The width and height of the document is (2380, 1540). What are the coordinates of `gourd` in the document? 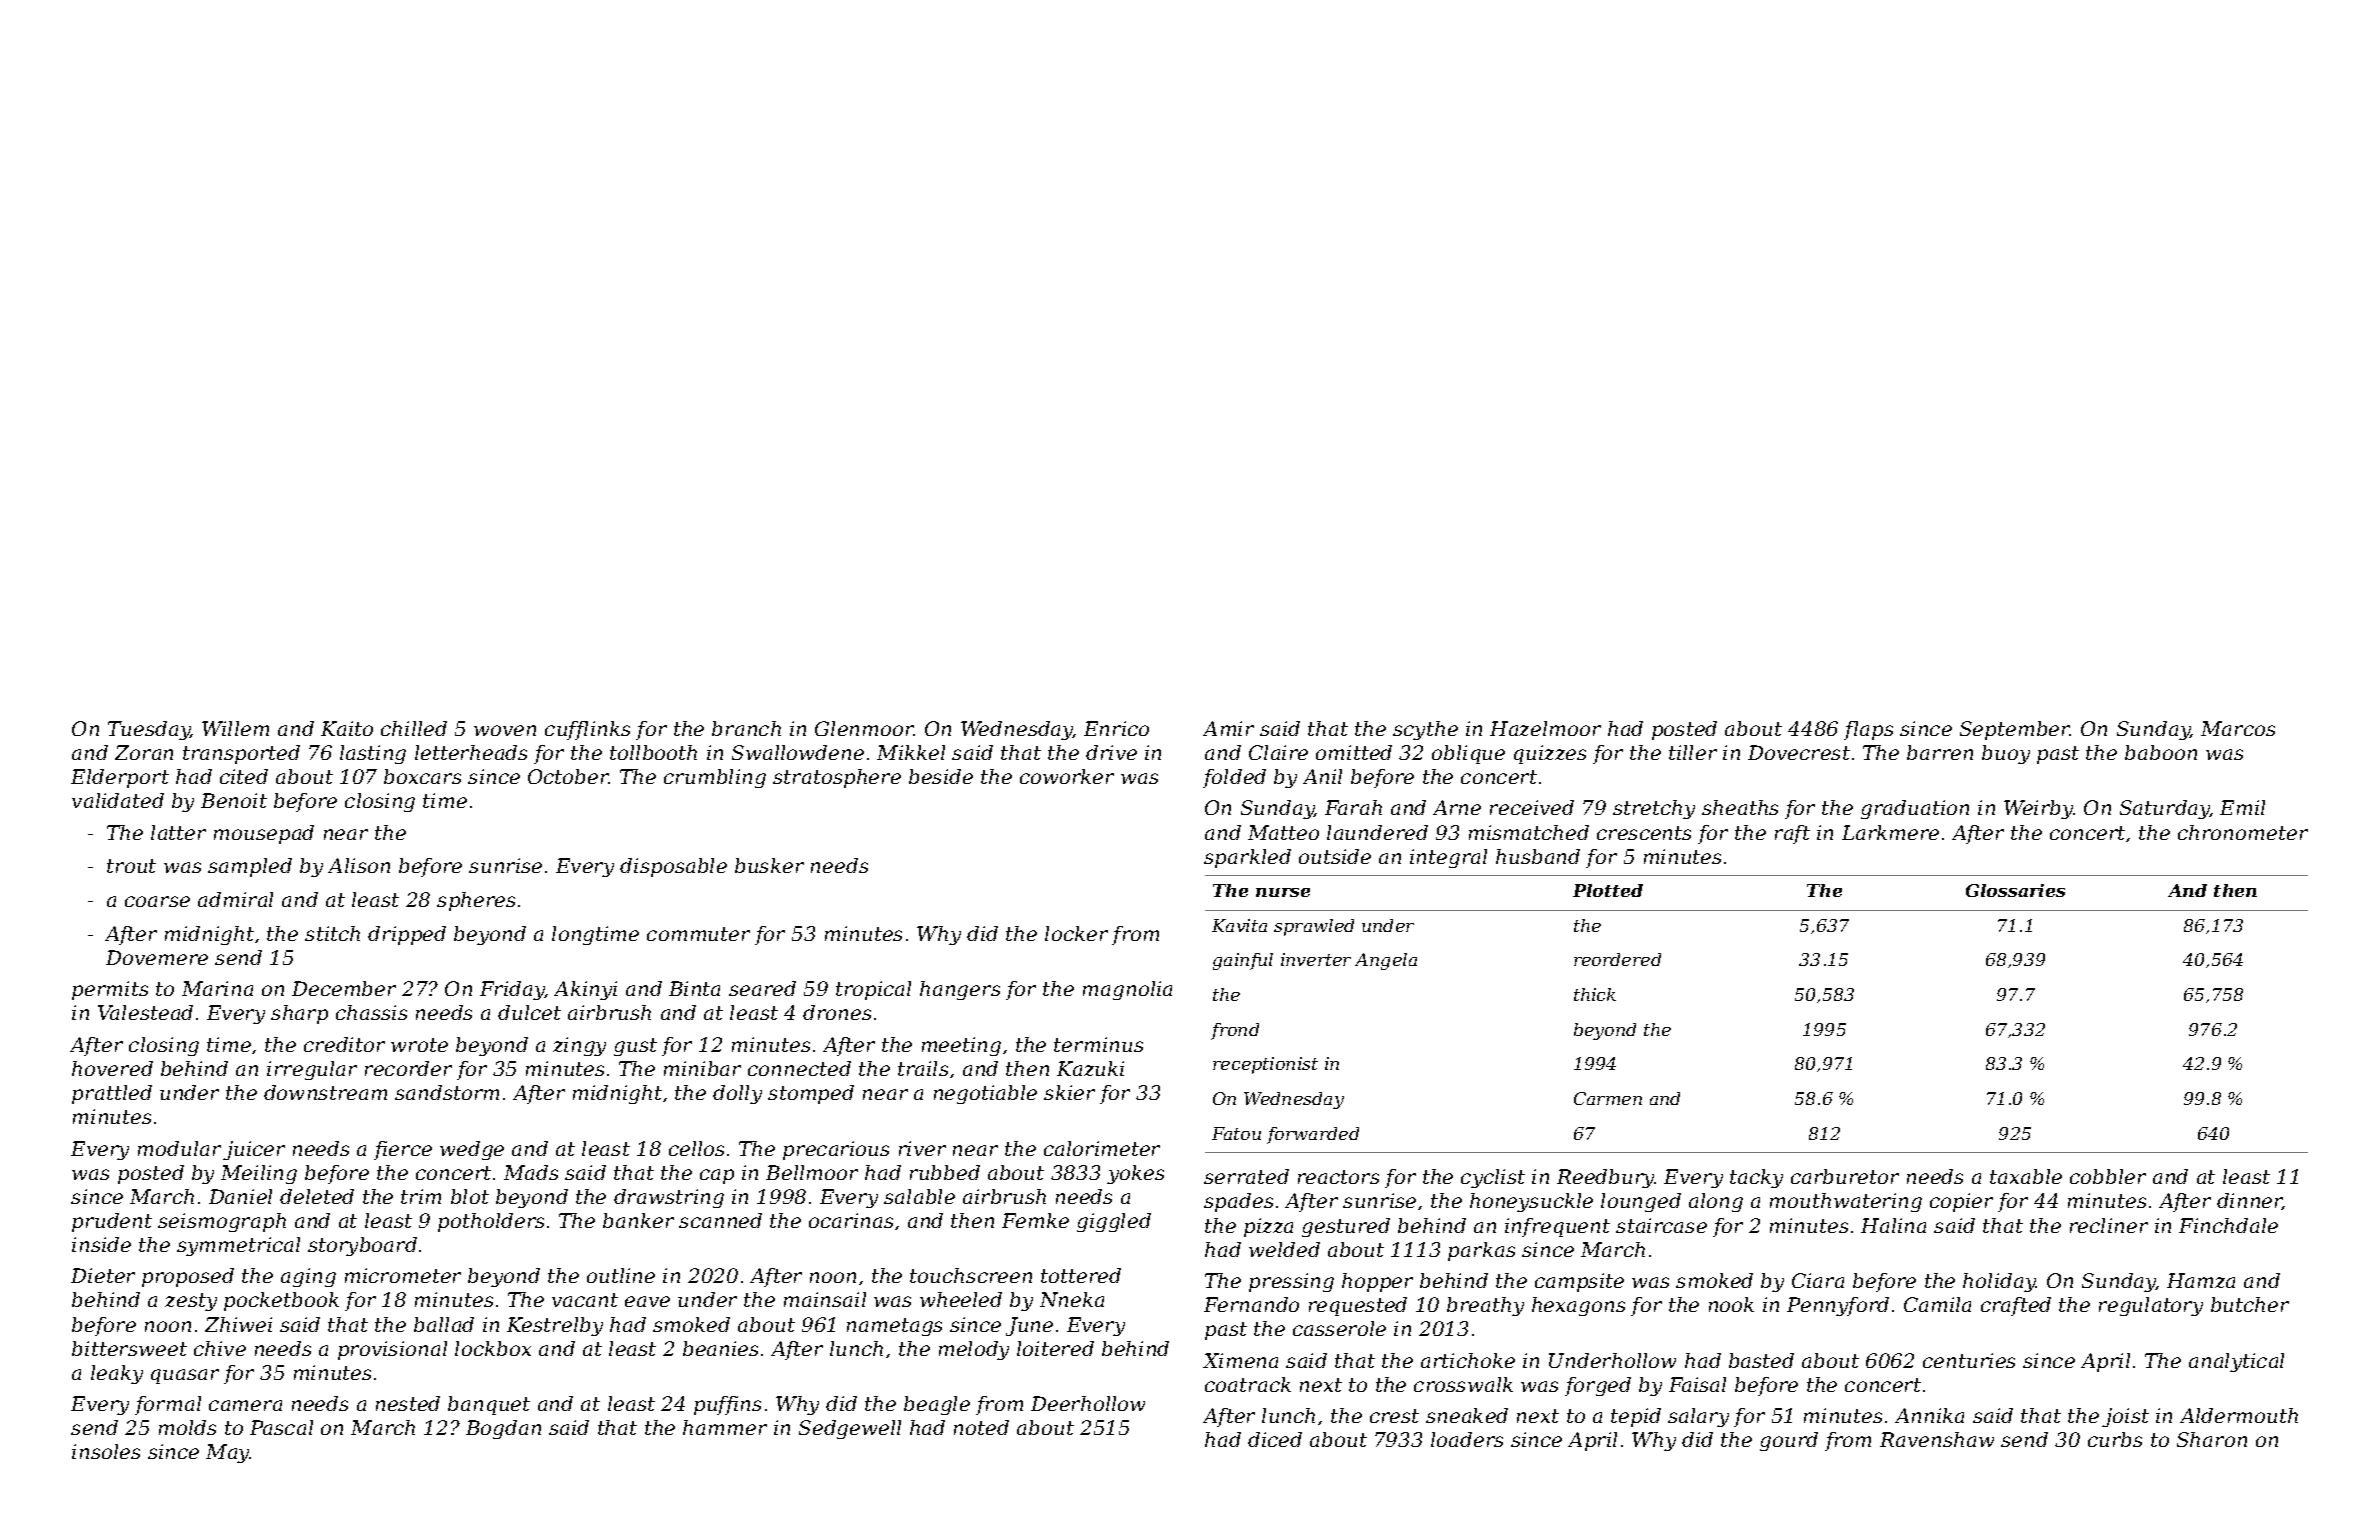 It's located at (1789, 1441).
